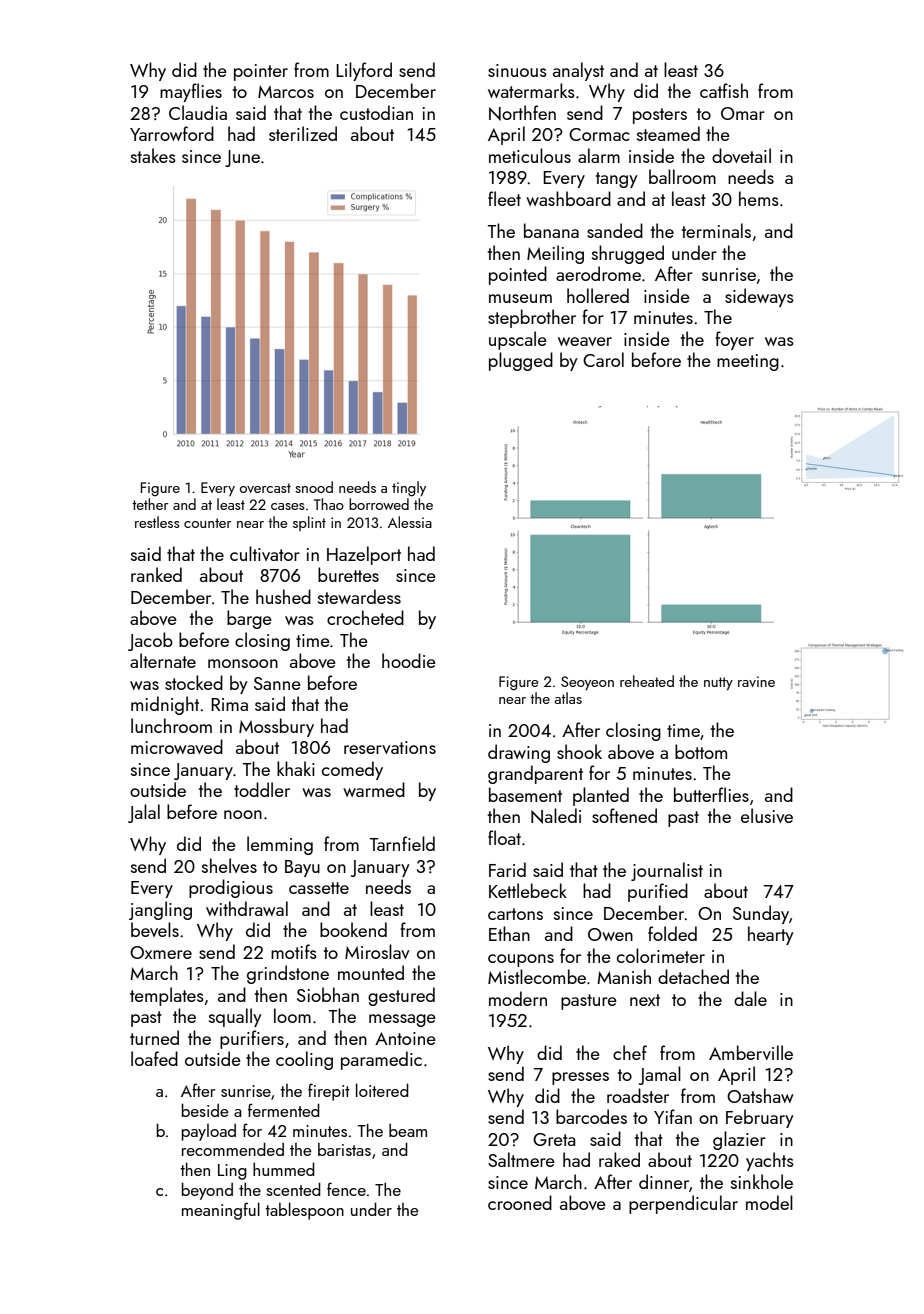 The width and height of the page is (924, 1314). Describe the element at coordinates (760, 1095) in the page. I see `Oatshaw` at that location.
